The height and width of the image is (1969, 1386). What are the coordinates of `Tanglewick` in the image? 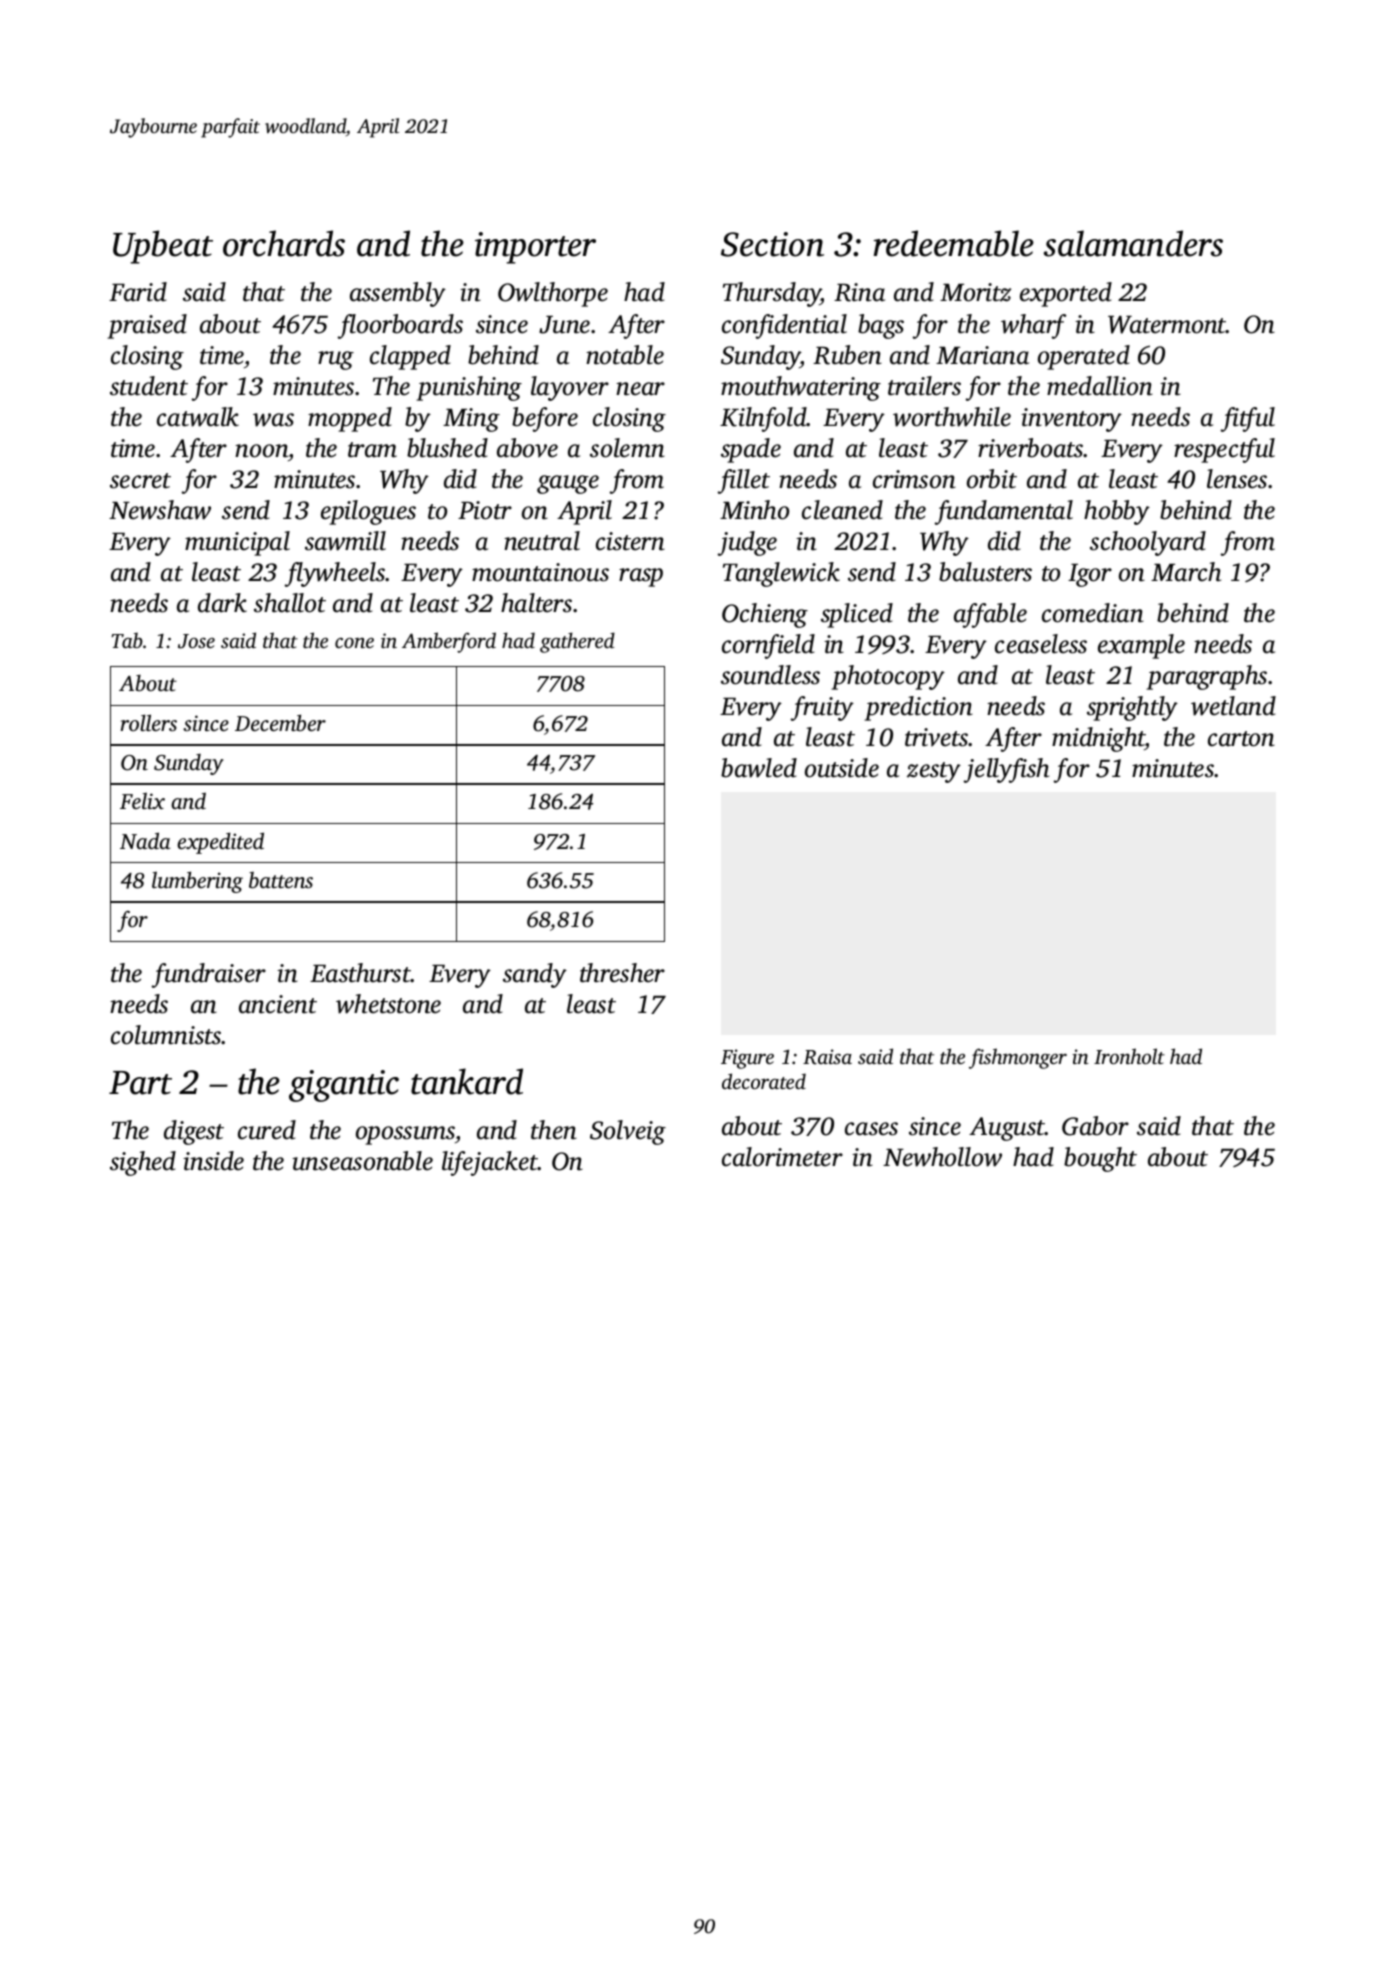 It's located at (781, 574).
